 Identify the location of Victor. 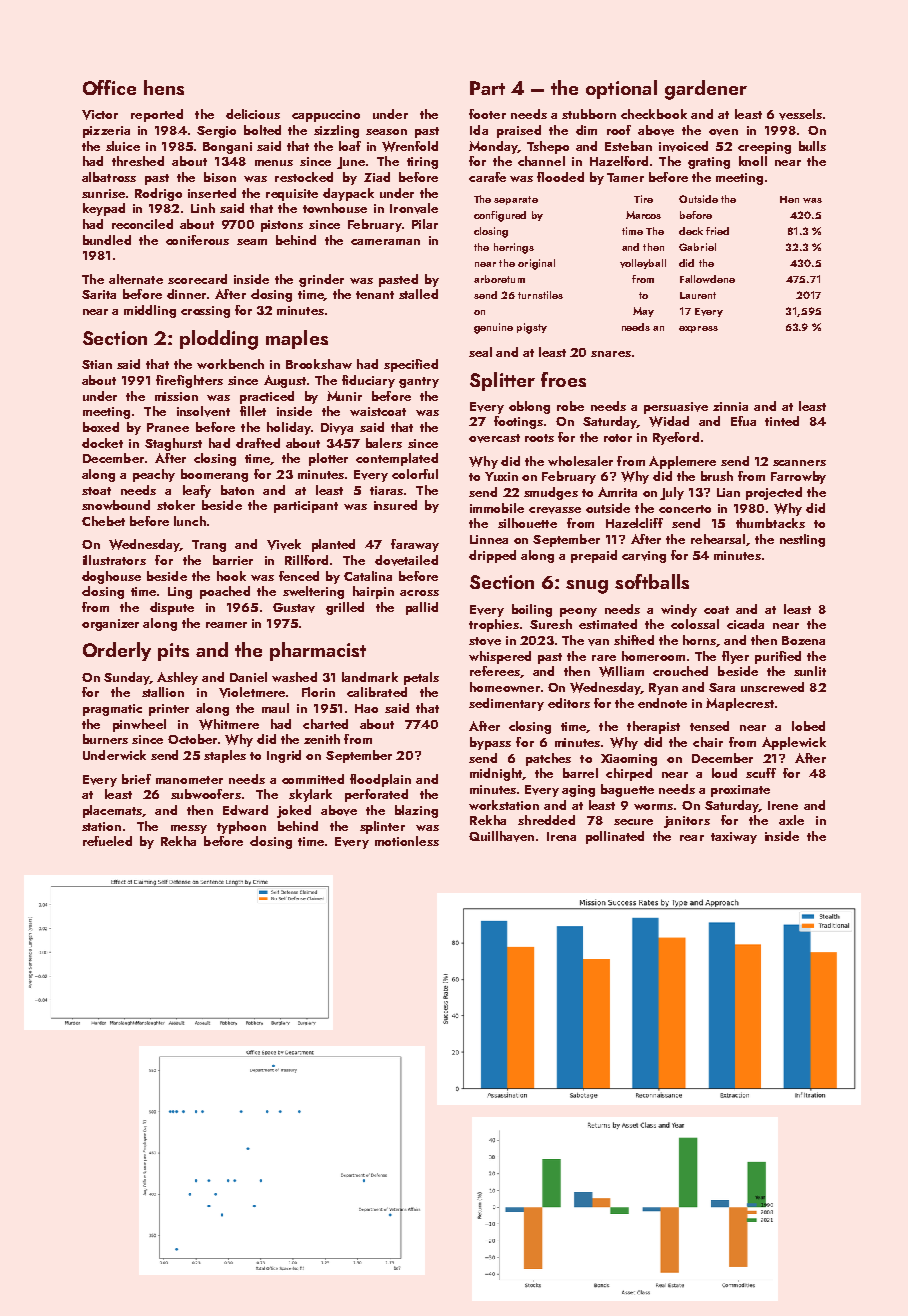
(100, 115).
